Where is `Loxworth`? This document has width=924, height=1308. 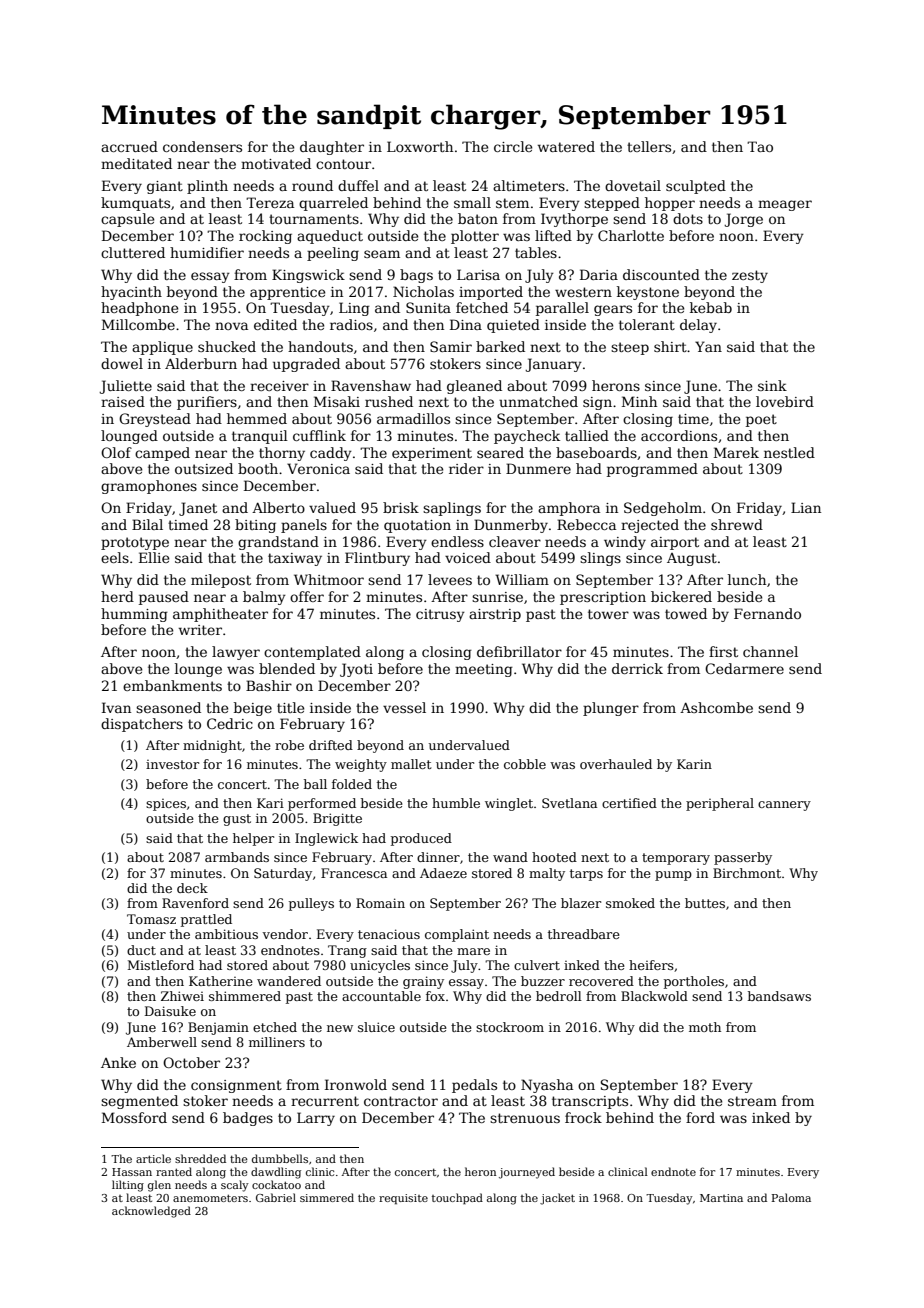 Loxworth is located at coordinates (420, 146).
